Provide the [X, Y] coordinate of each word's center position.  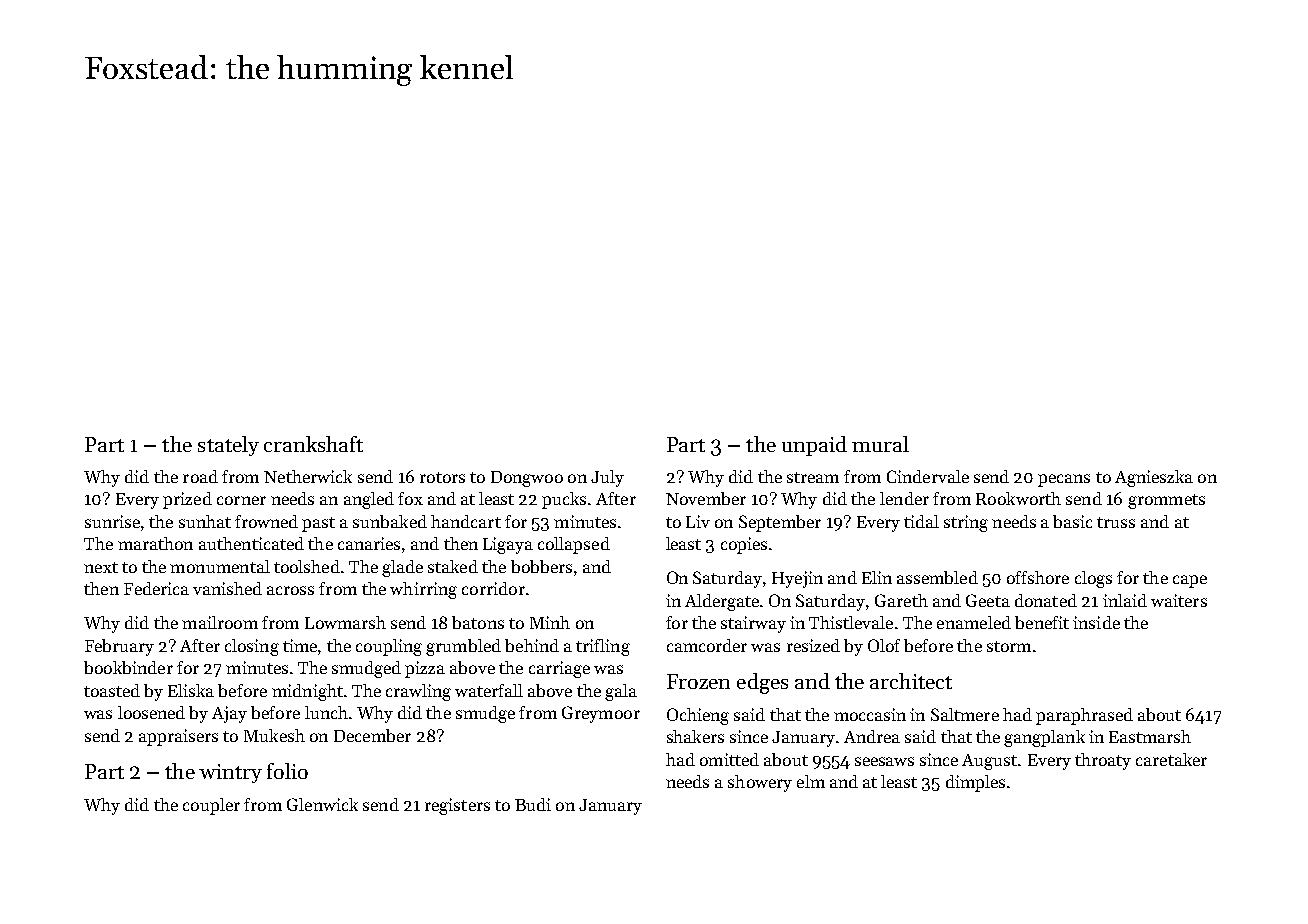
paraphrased [1084, 716]
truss [1116, 522]
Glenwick [322, 804]
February [119, 647]
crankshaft [313, 444]
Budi [533, 804]
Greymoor [601, 714]
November [706, 498]
